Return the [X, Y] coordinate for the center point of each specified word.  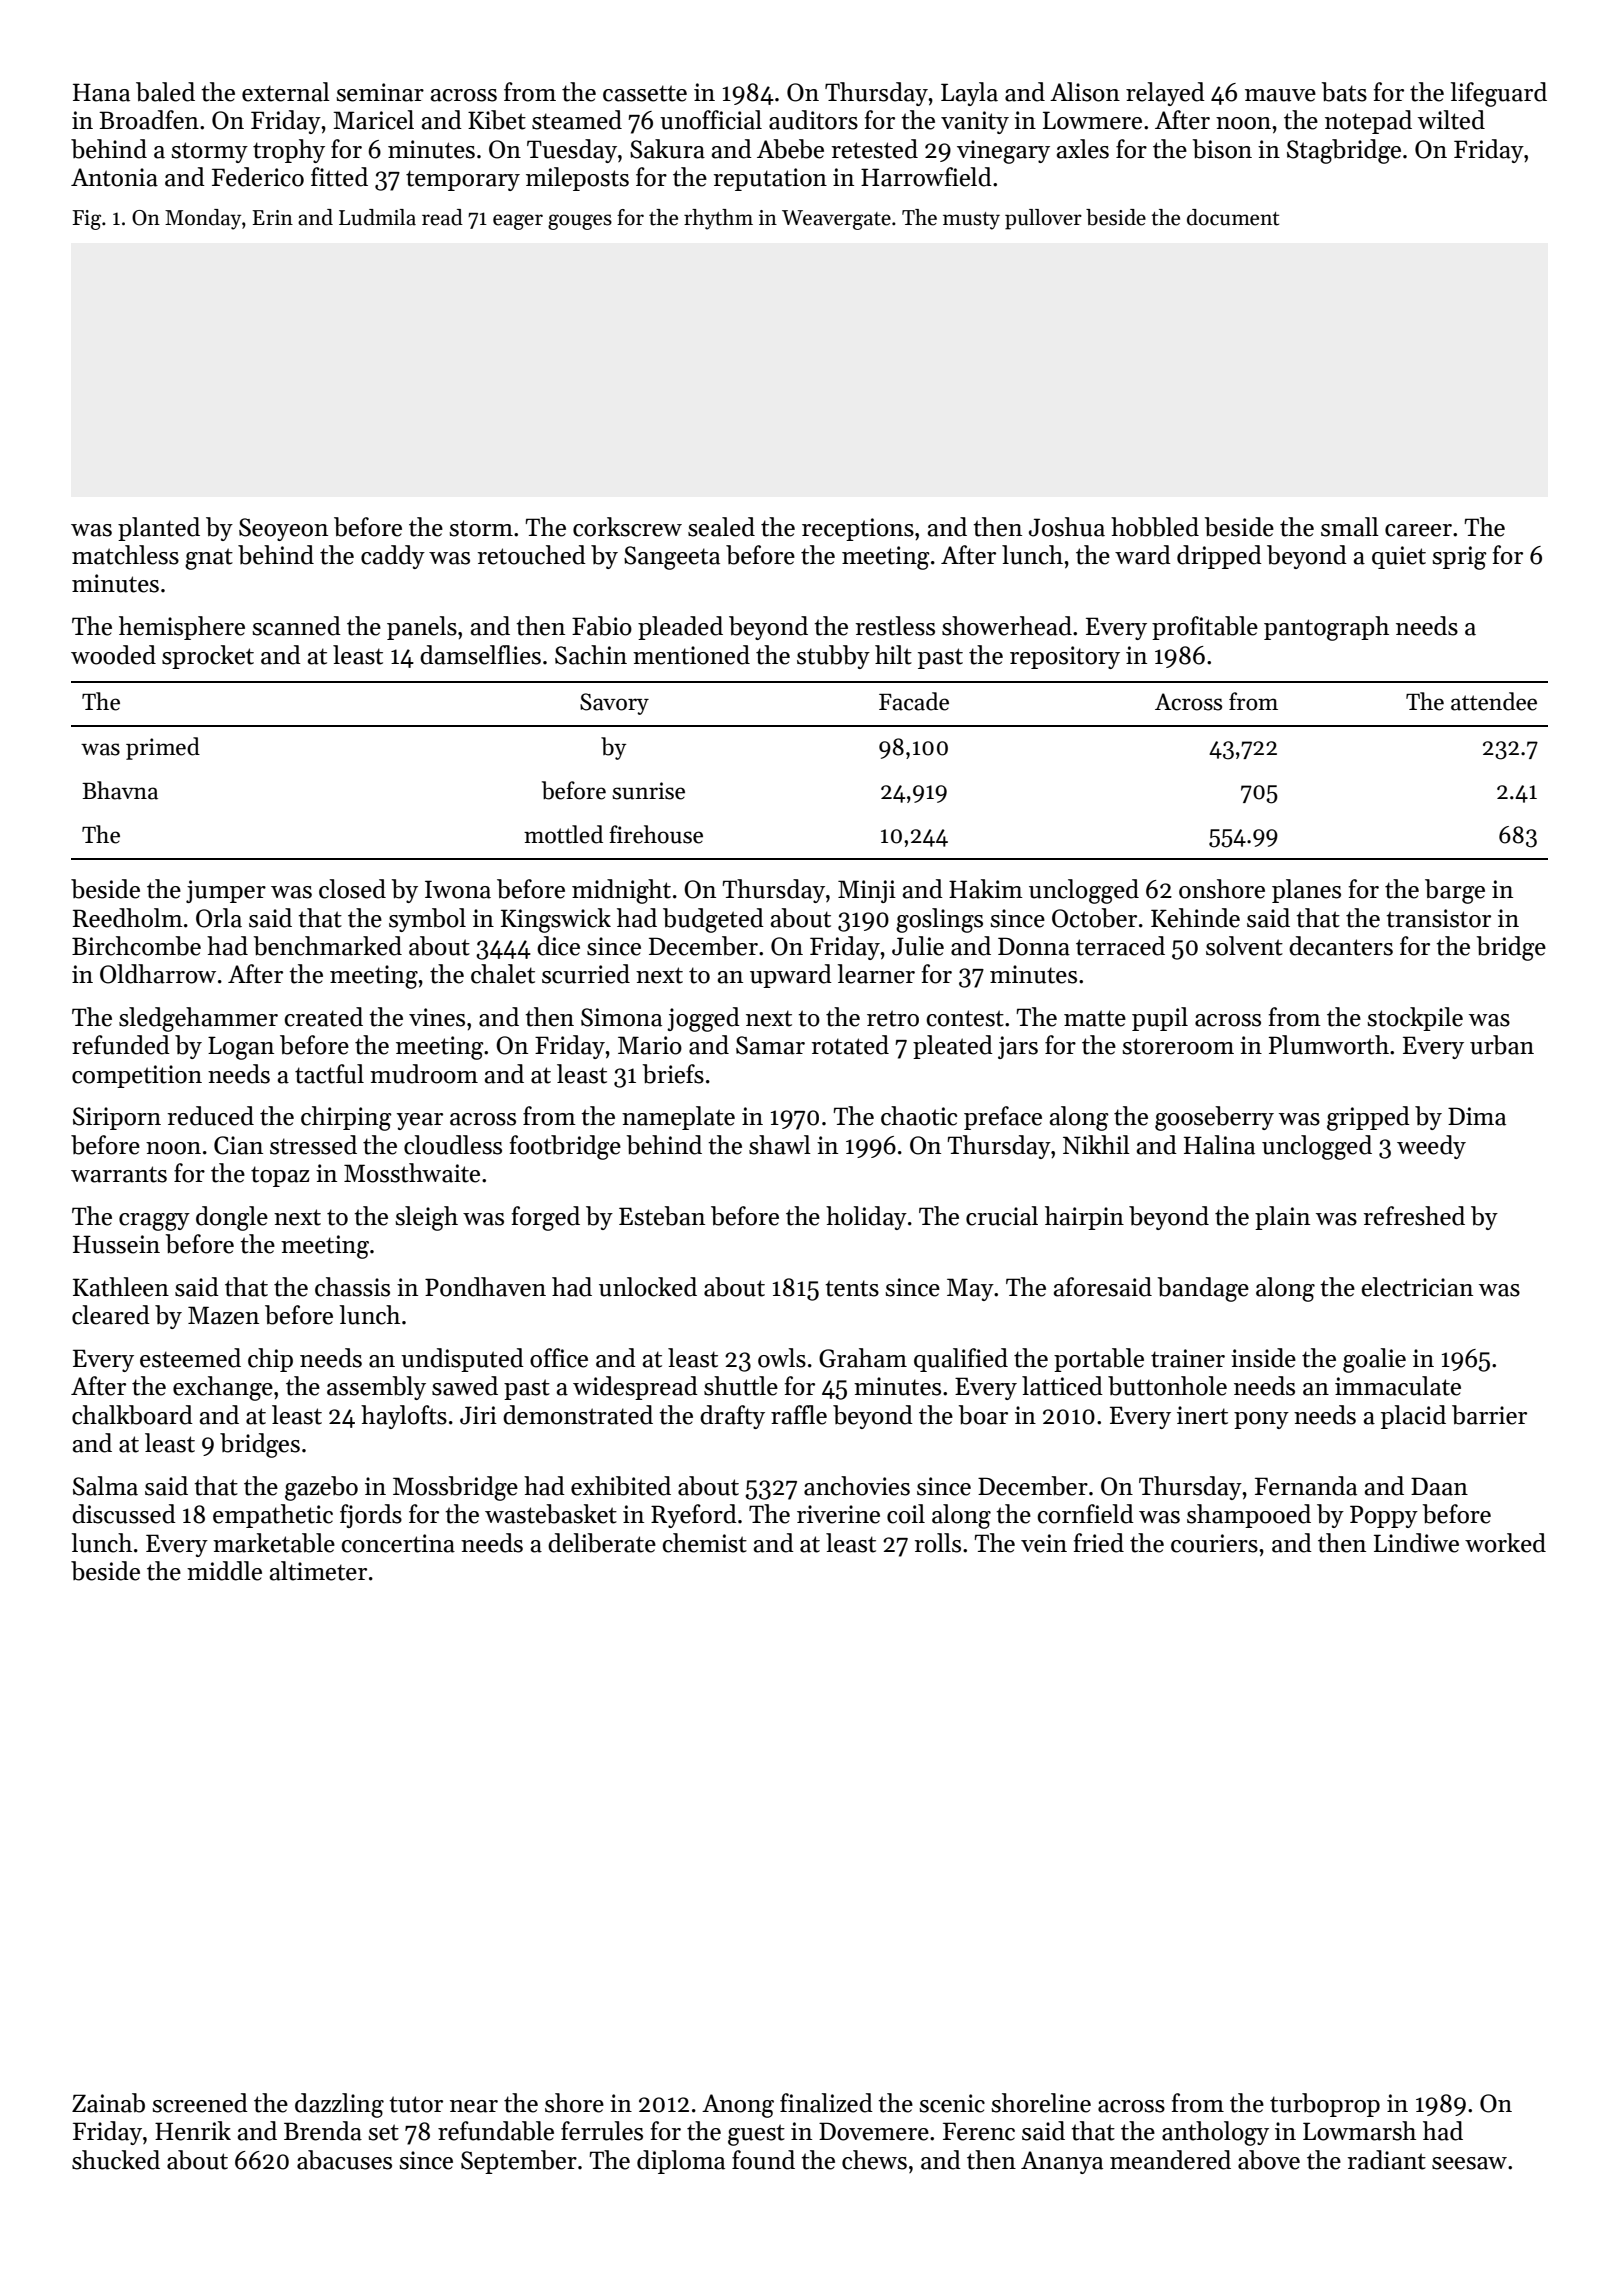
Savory [614, 704]
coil [906, 1514]
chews [874, 2160]
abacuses [344, 2160]
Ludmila [377, 217]
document [1233, 217]
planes [1306, 891]
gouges [580, 222]
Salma [105, 1486]
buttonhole [1167, 1386]
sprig [1459, 558]
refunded [121, 1045]
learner [876, 974]
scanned [296, 626]
